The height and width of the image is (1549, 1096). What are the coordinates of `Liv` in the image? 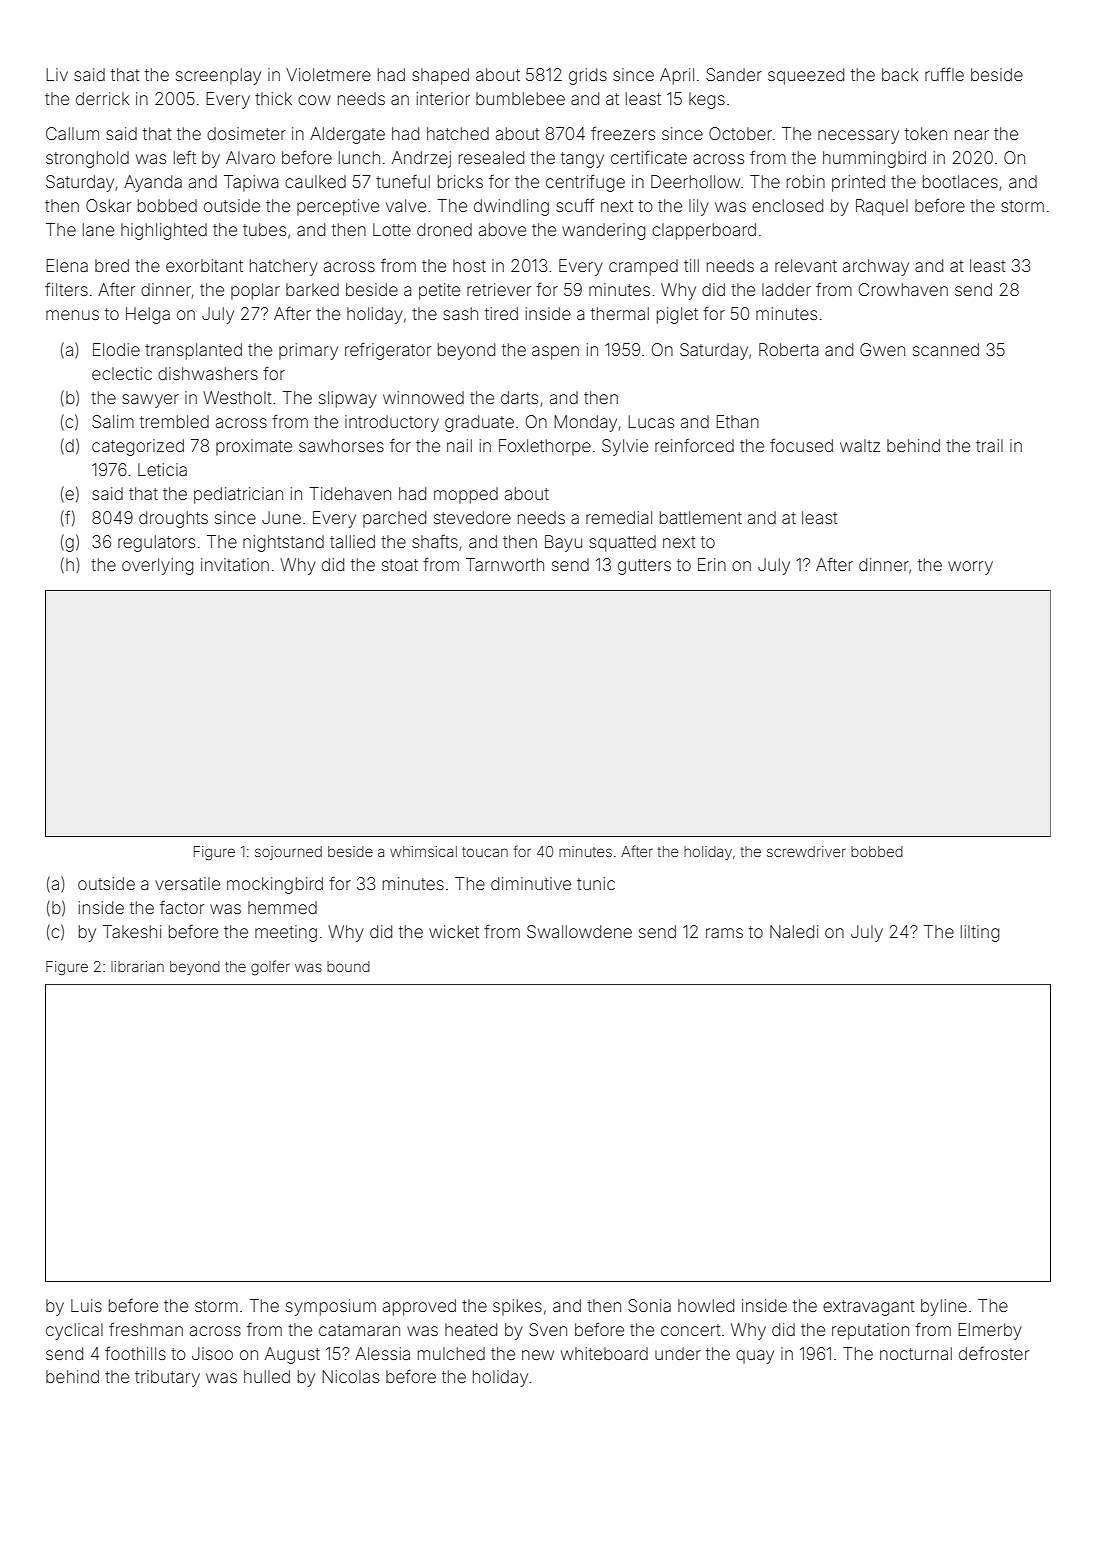 It's located at (57, 74).
